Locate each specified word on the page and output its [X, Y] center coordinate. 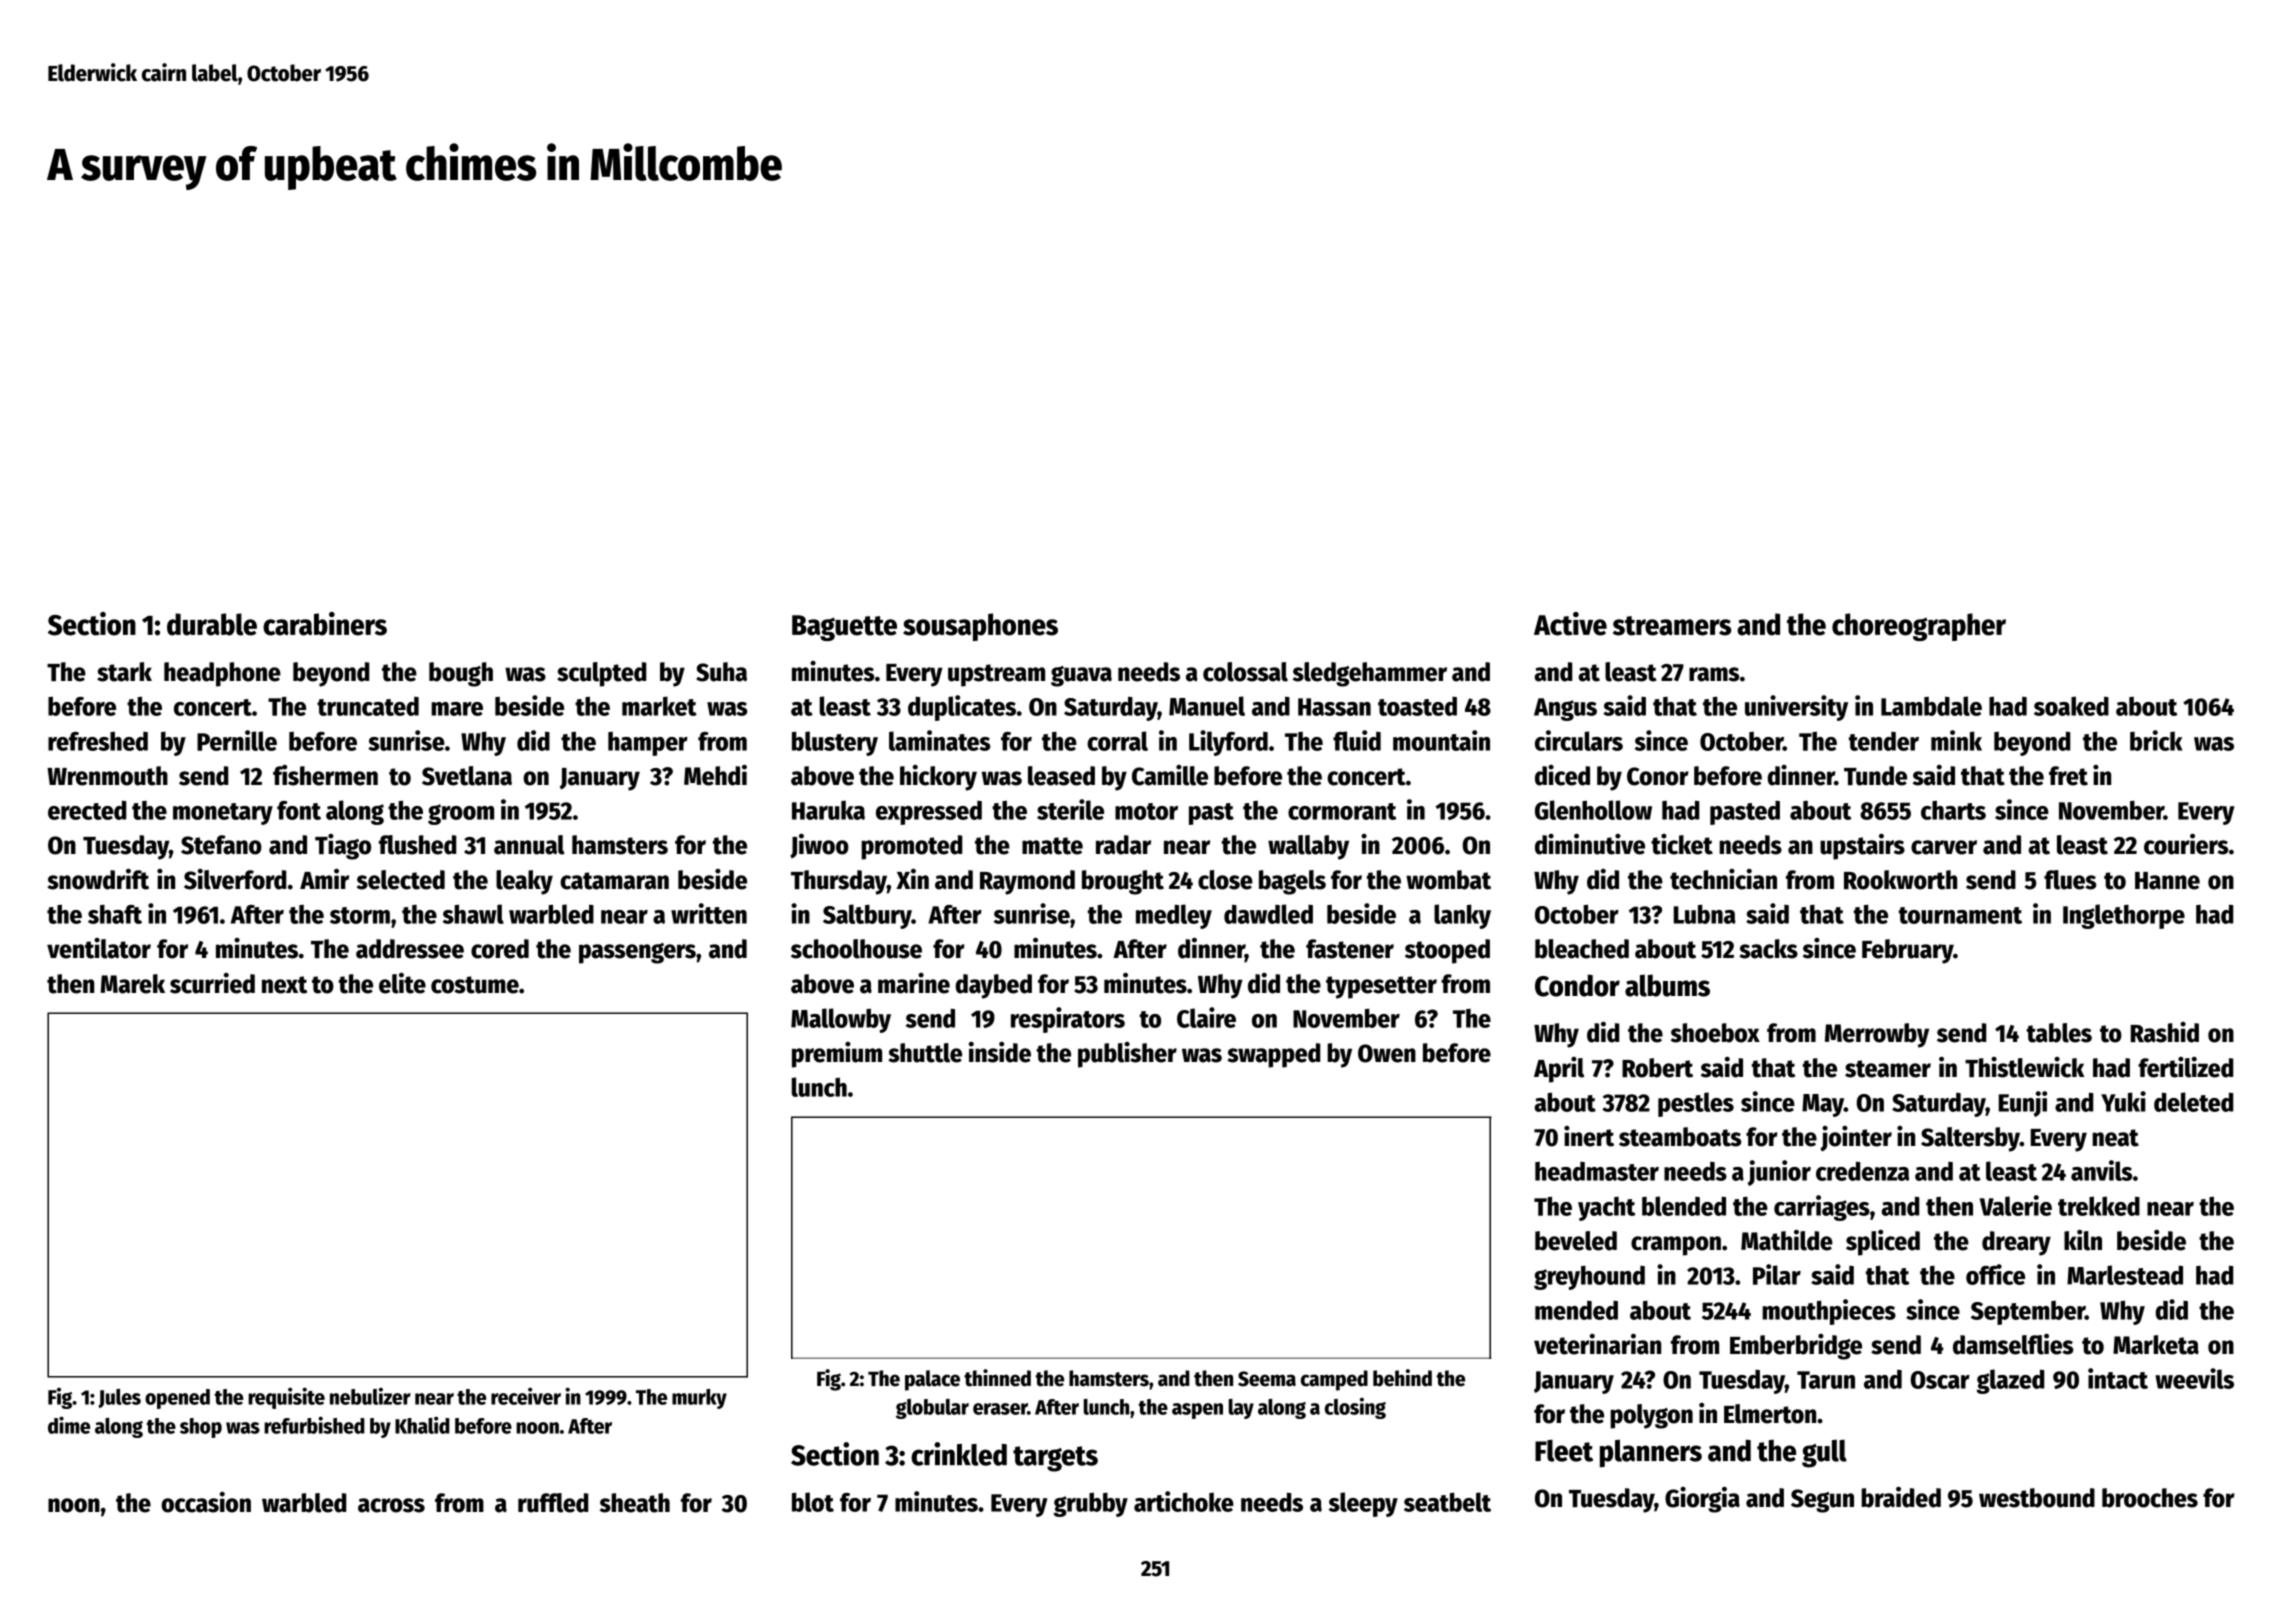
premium [837, 1055]
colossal [1245, 672]
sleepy [1363, 1504]
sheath [635, 1503]
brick [2156, 740]
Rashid [2165, 1032]
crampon [1676, 1246]
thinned [997, 1378]
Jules [119, 1398]
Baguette [844, 628]
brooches [2150, 1498]
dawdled [1268, 914]
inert [1589, 1136]
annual [529, 845]
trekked [2099, 1206]
